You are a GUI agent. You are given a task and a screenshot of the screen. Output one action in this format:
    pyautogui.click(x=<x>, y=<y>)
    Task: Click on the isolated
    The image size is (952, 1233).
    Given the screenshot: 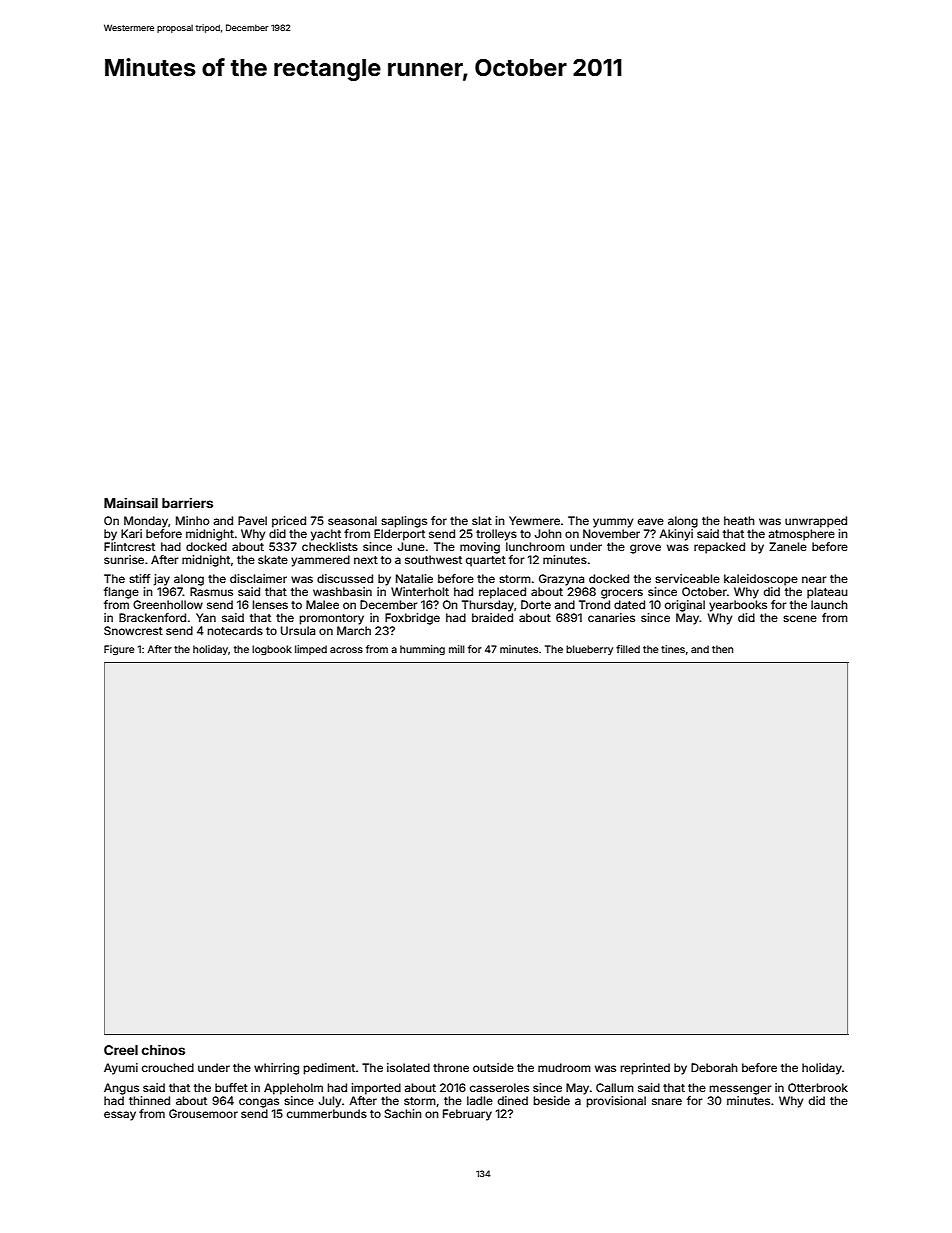 What is the action you would take?
    pyautogui.click(x=408, y=1067)
